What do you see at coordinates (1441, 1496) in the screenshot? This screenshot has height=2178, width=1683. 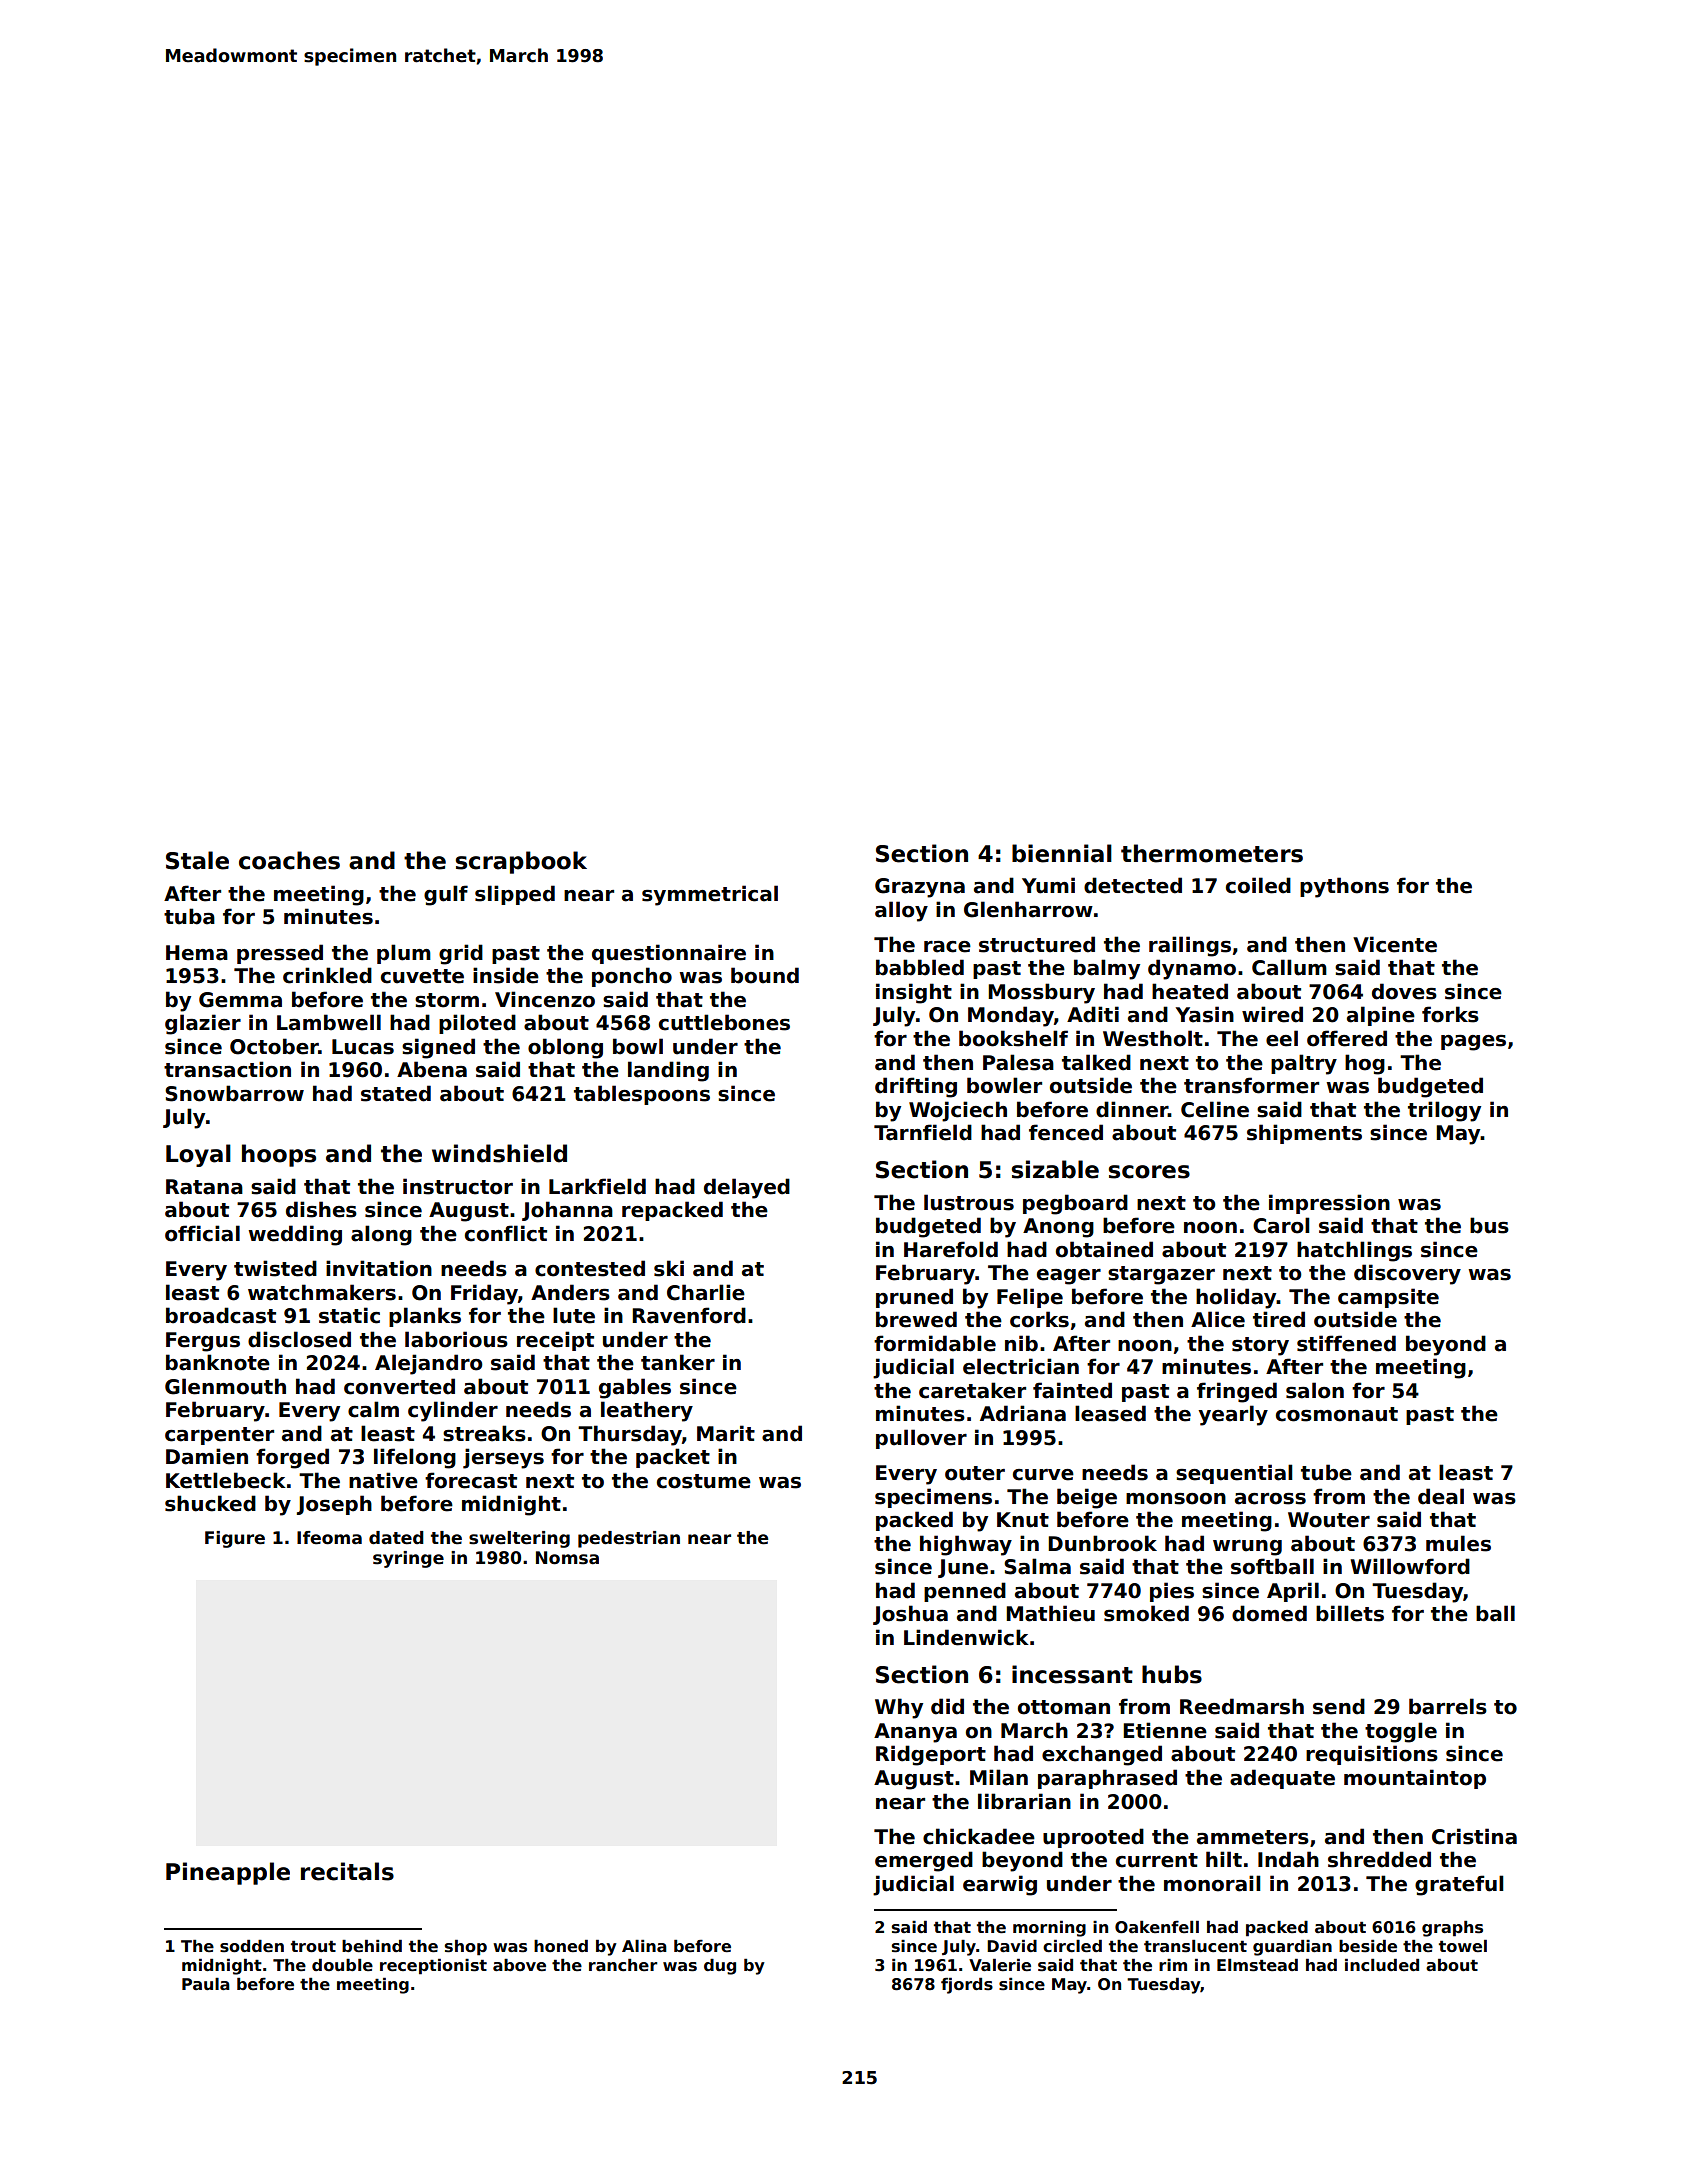 I see `deal` at bounding box center [1441, 1496].
